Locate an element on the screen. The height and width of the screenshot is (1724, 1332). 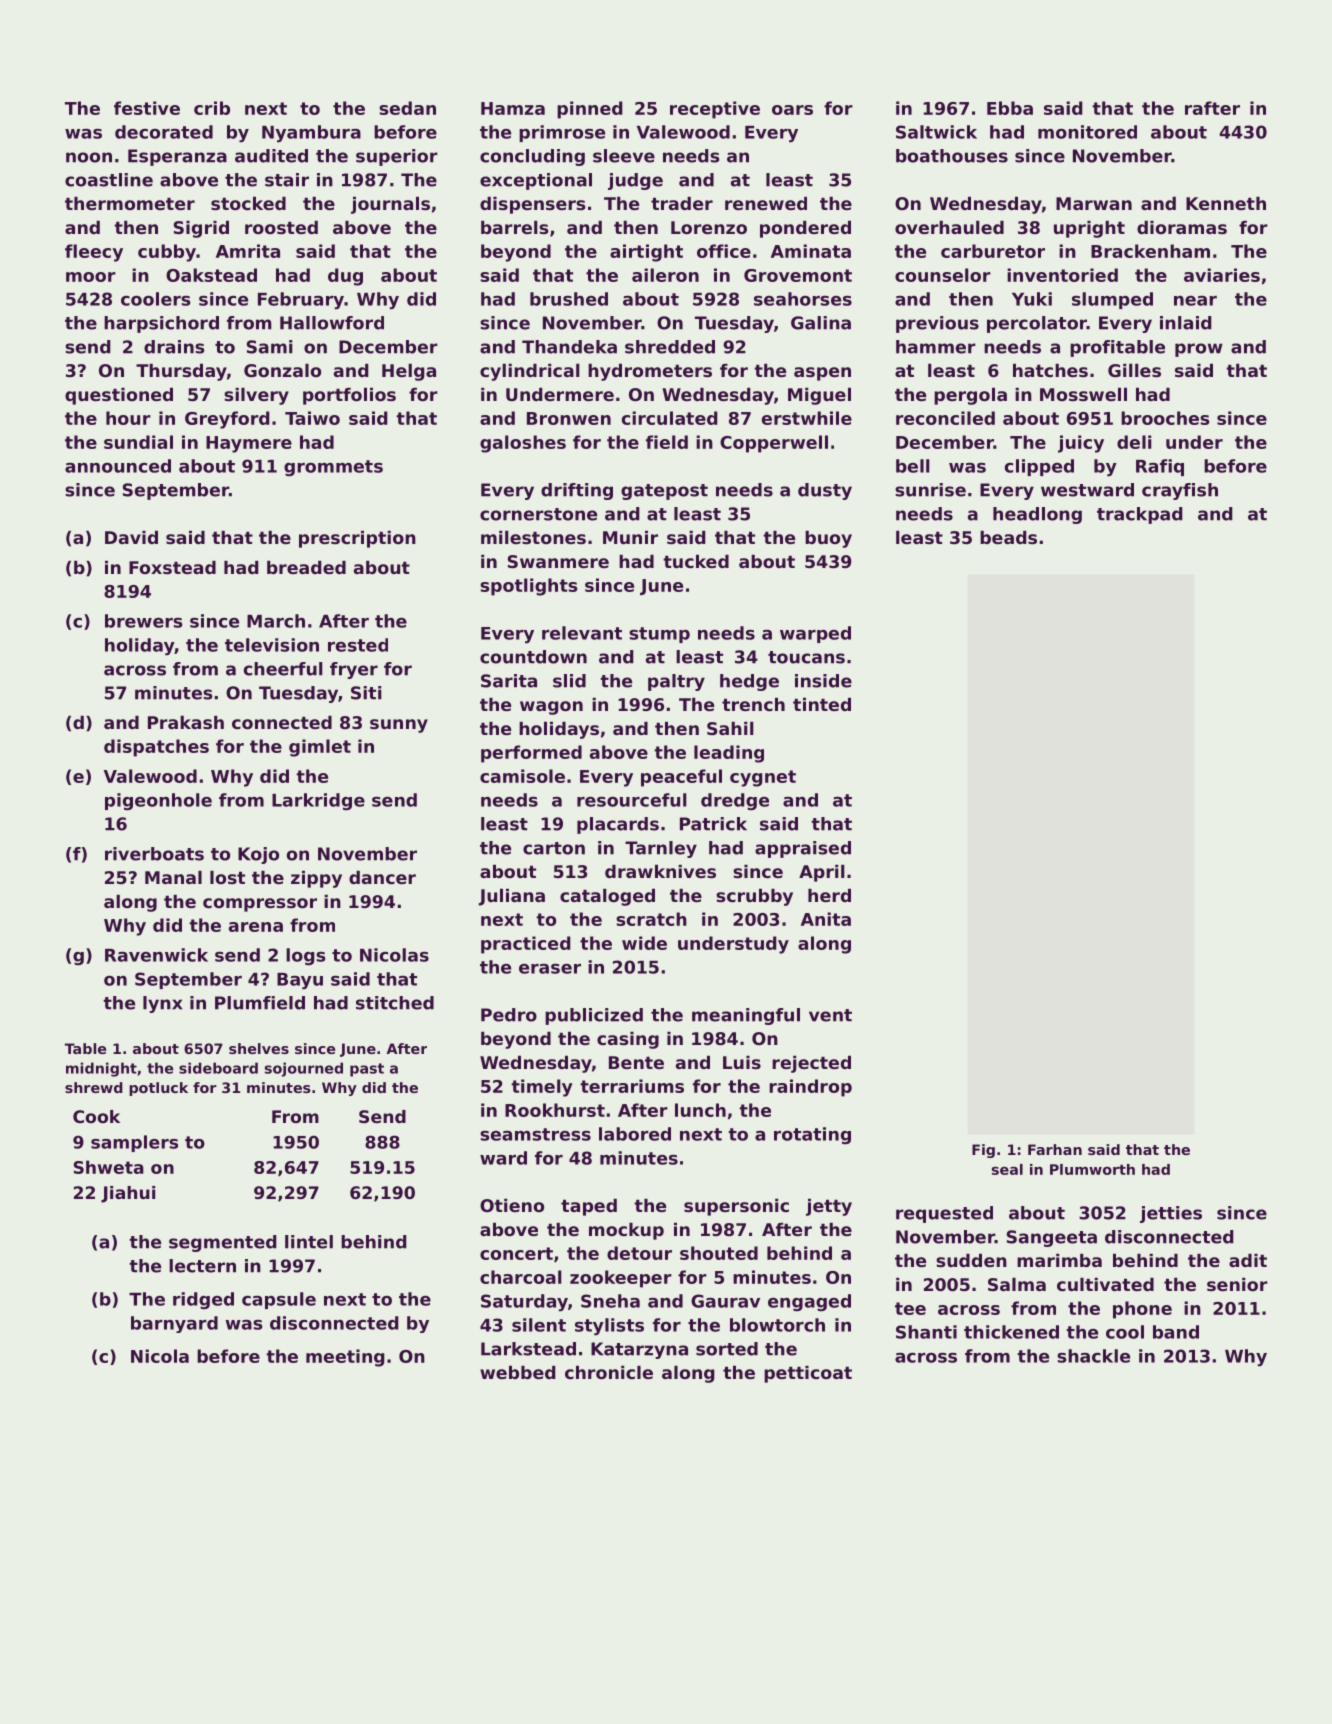
Bente is located at coordinates (636, 1062).
